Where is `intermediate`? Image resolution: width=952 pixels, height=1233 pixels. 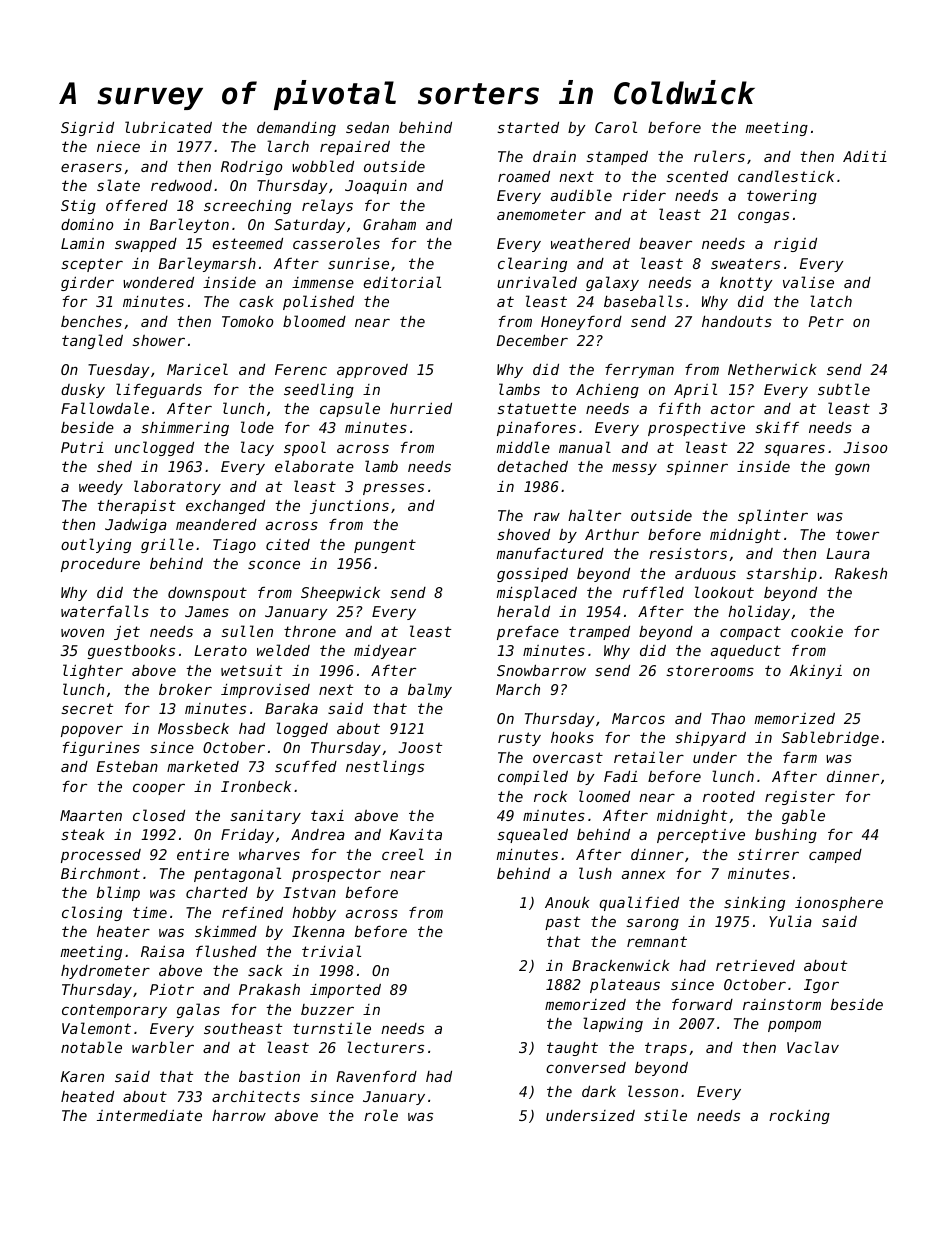
intermediate is located at coordinates (149, 1115).
